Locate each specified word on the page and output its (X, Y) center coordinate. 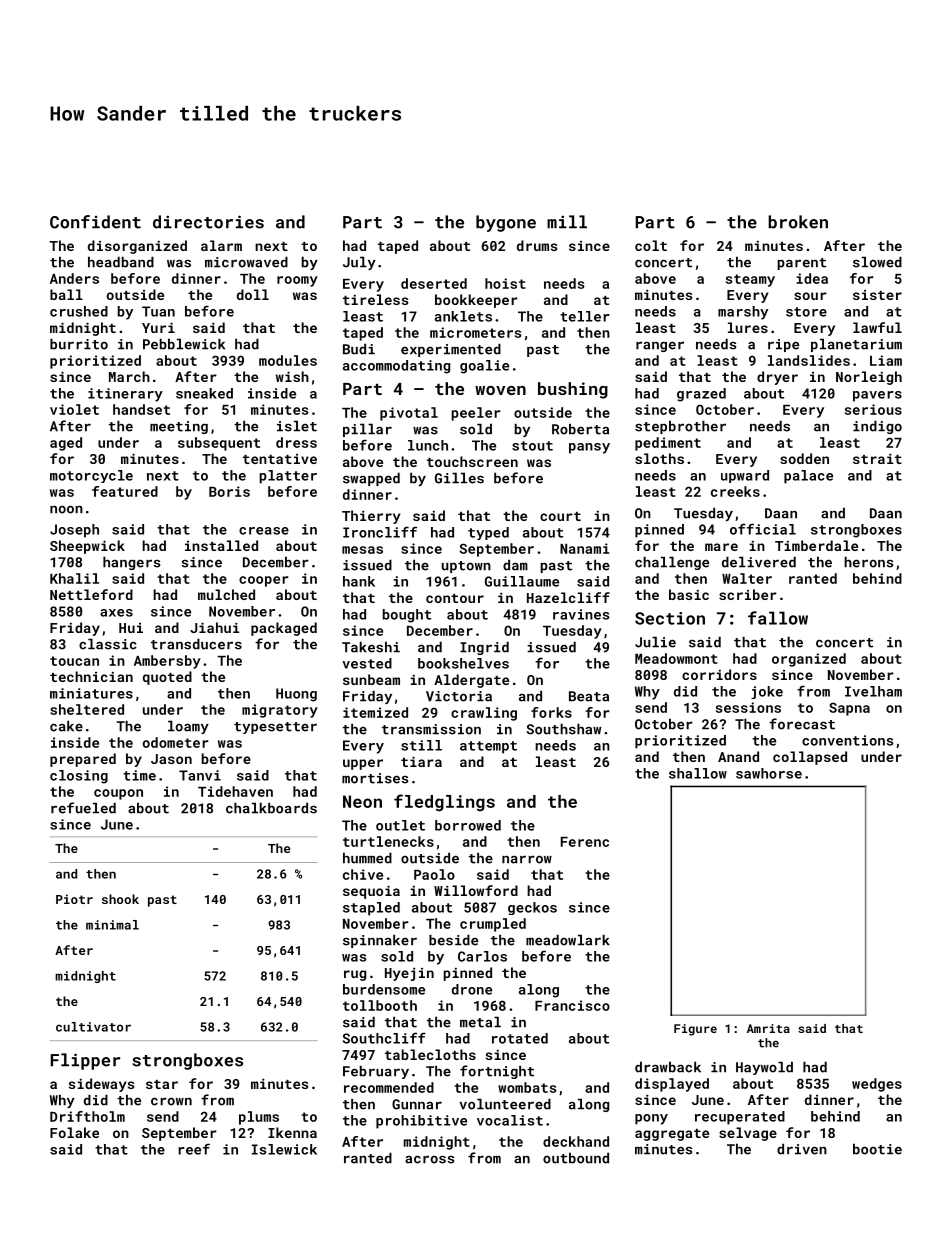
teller (585, 316)
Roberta (580, 429)
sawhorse (769, 773)
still (421, 745)
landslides (809, 360)
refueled (83, 808)
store (806, 312)
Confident (95, 222)
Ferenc (585, 842)
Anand (738, 756)
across (429, 1159)
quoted (167, 678)
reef (194, 1149)
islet (297, 426)
